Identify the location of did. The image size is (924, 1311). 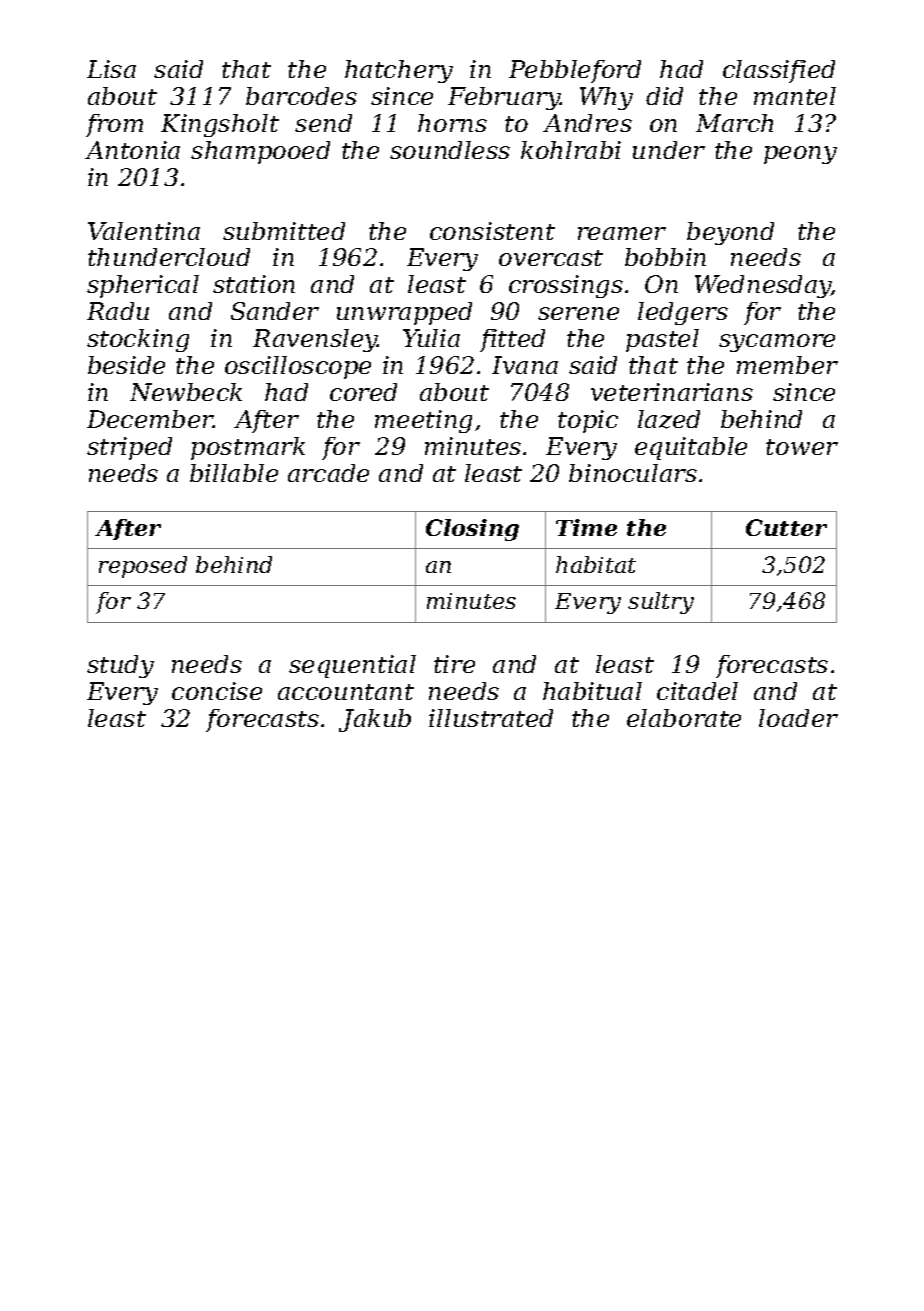
(664, 96).
